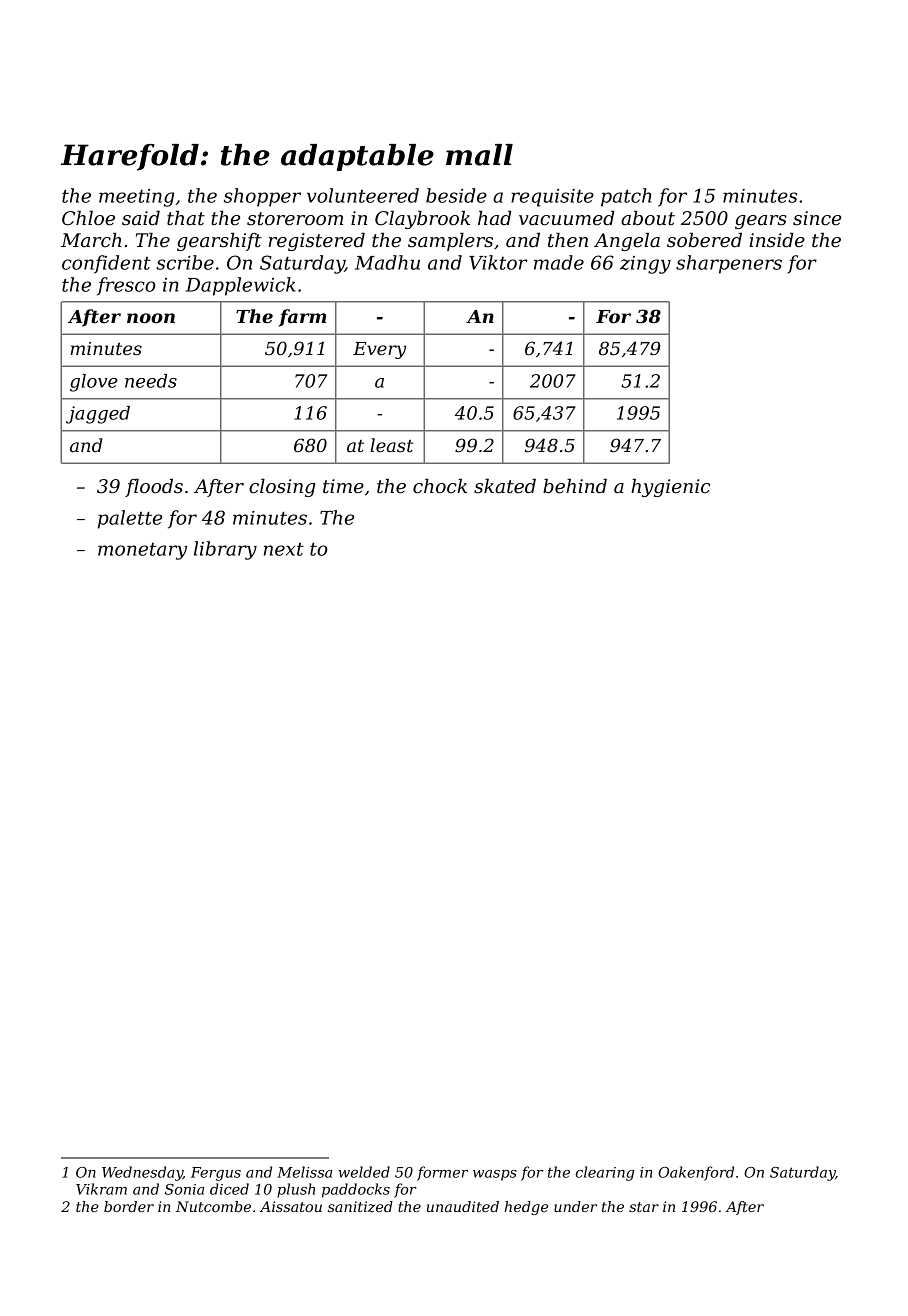  Describe the element at coordinates (291, 1206) in the document. I see `Aissatou` at that location.
